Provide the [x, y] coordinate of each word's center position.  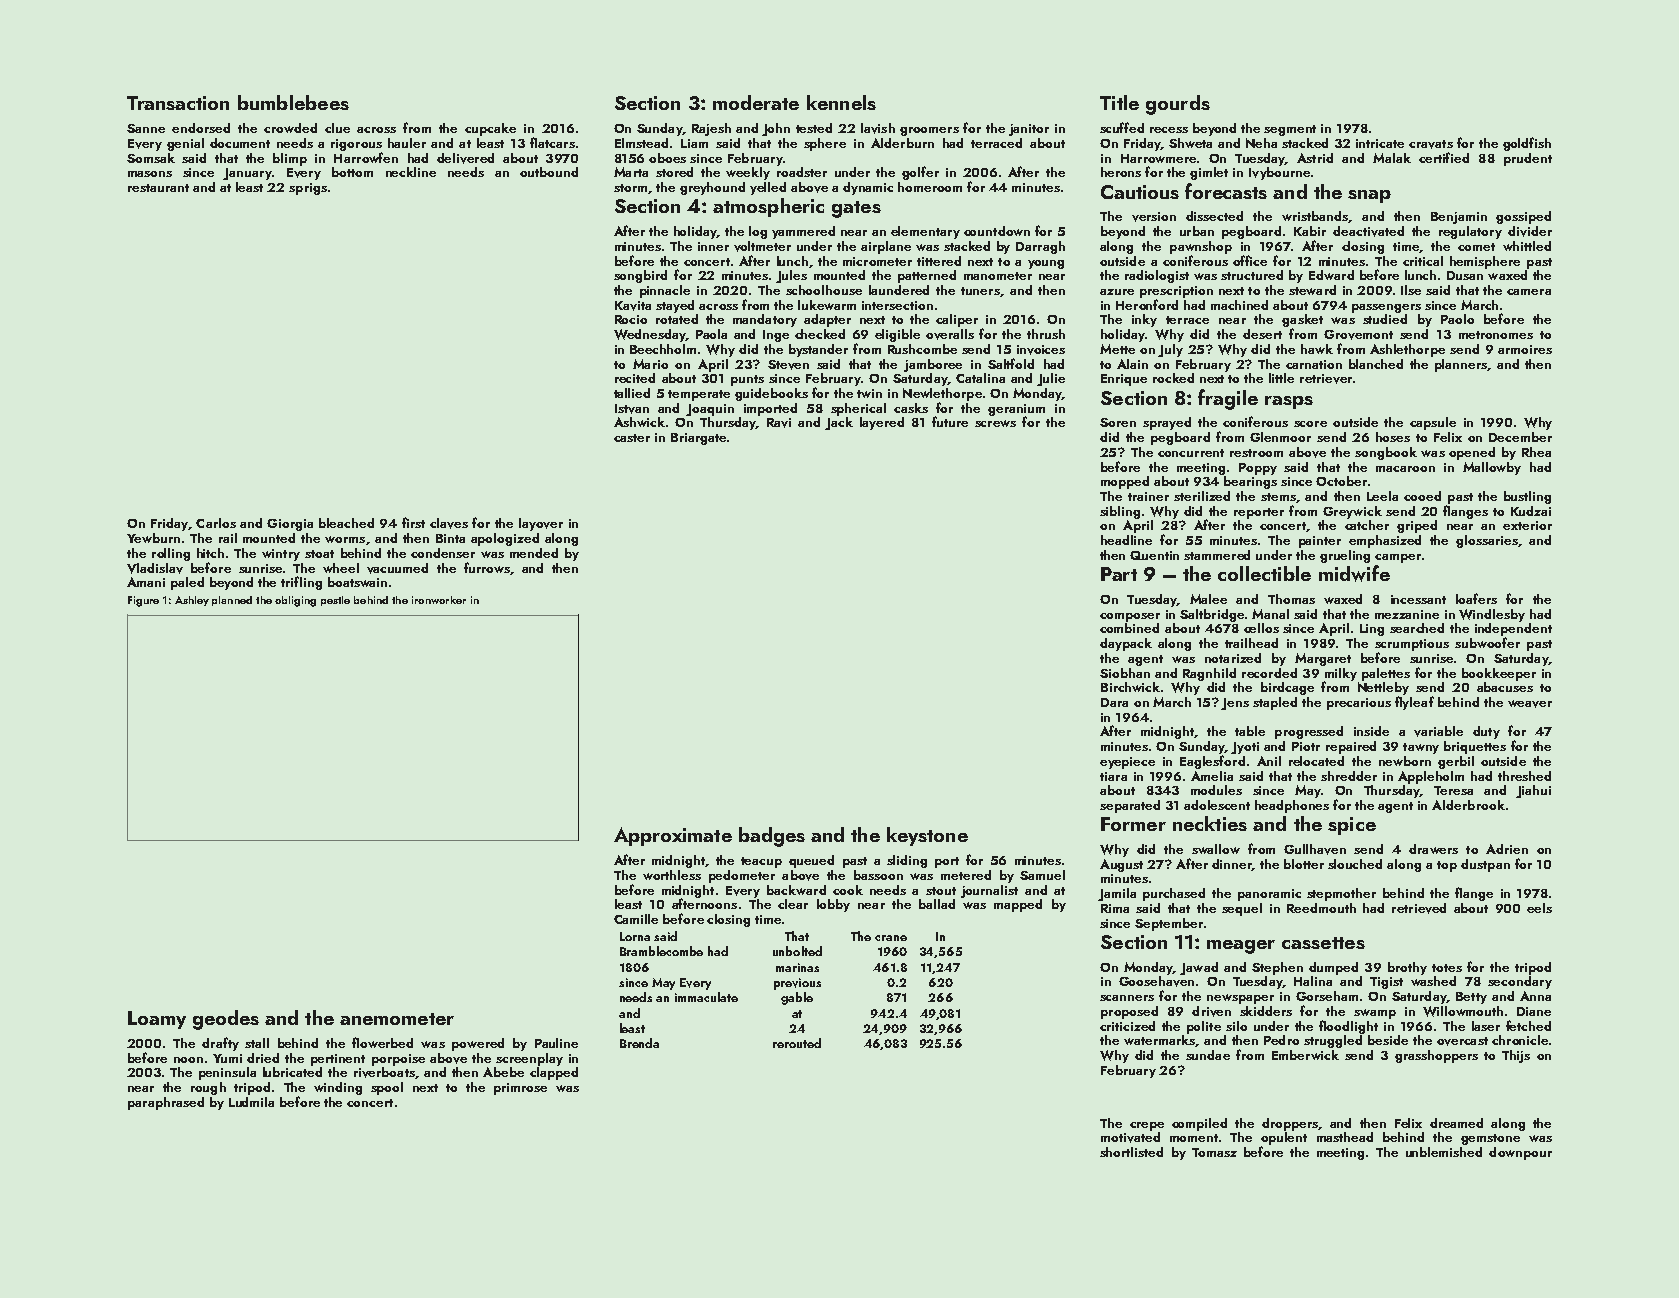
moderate [756, 102]
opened [1472, 453]
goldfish [1527, 144]
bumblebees [293, 102]
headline [1126, 540]
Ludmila [251, 1102]
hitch [210, 553]
